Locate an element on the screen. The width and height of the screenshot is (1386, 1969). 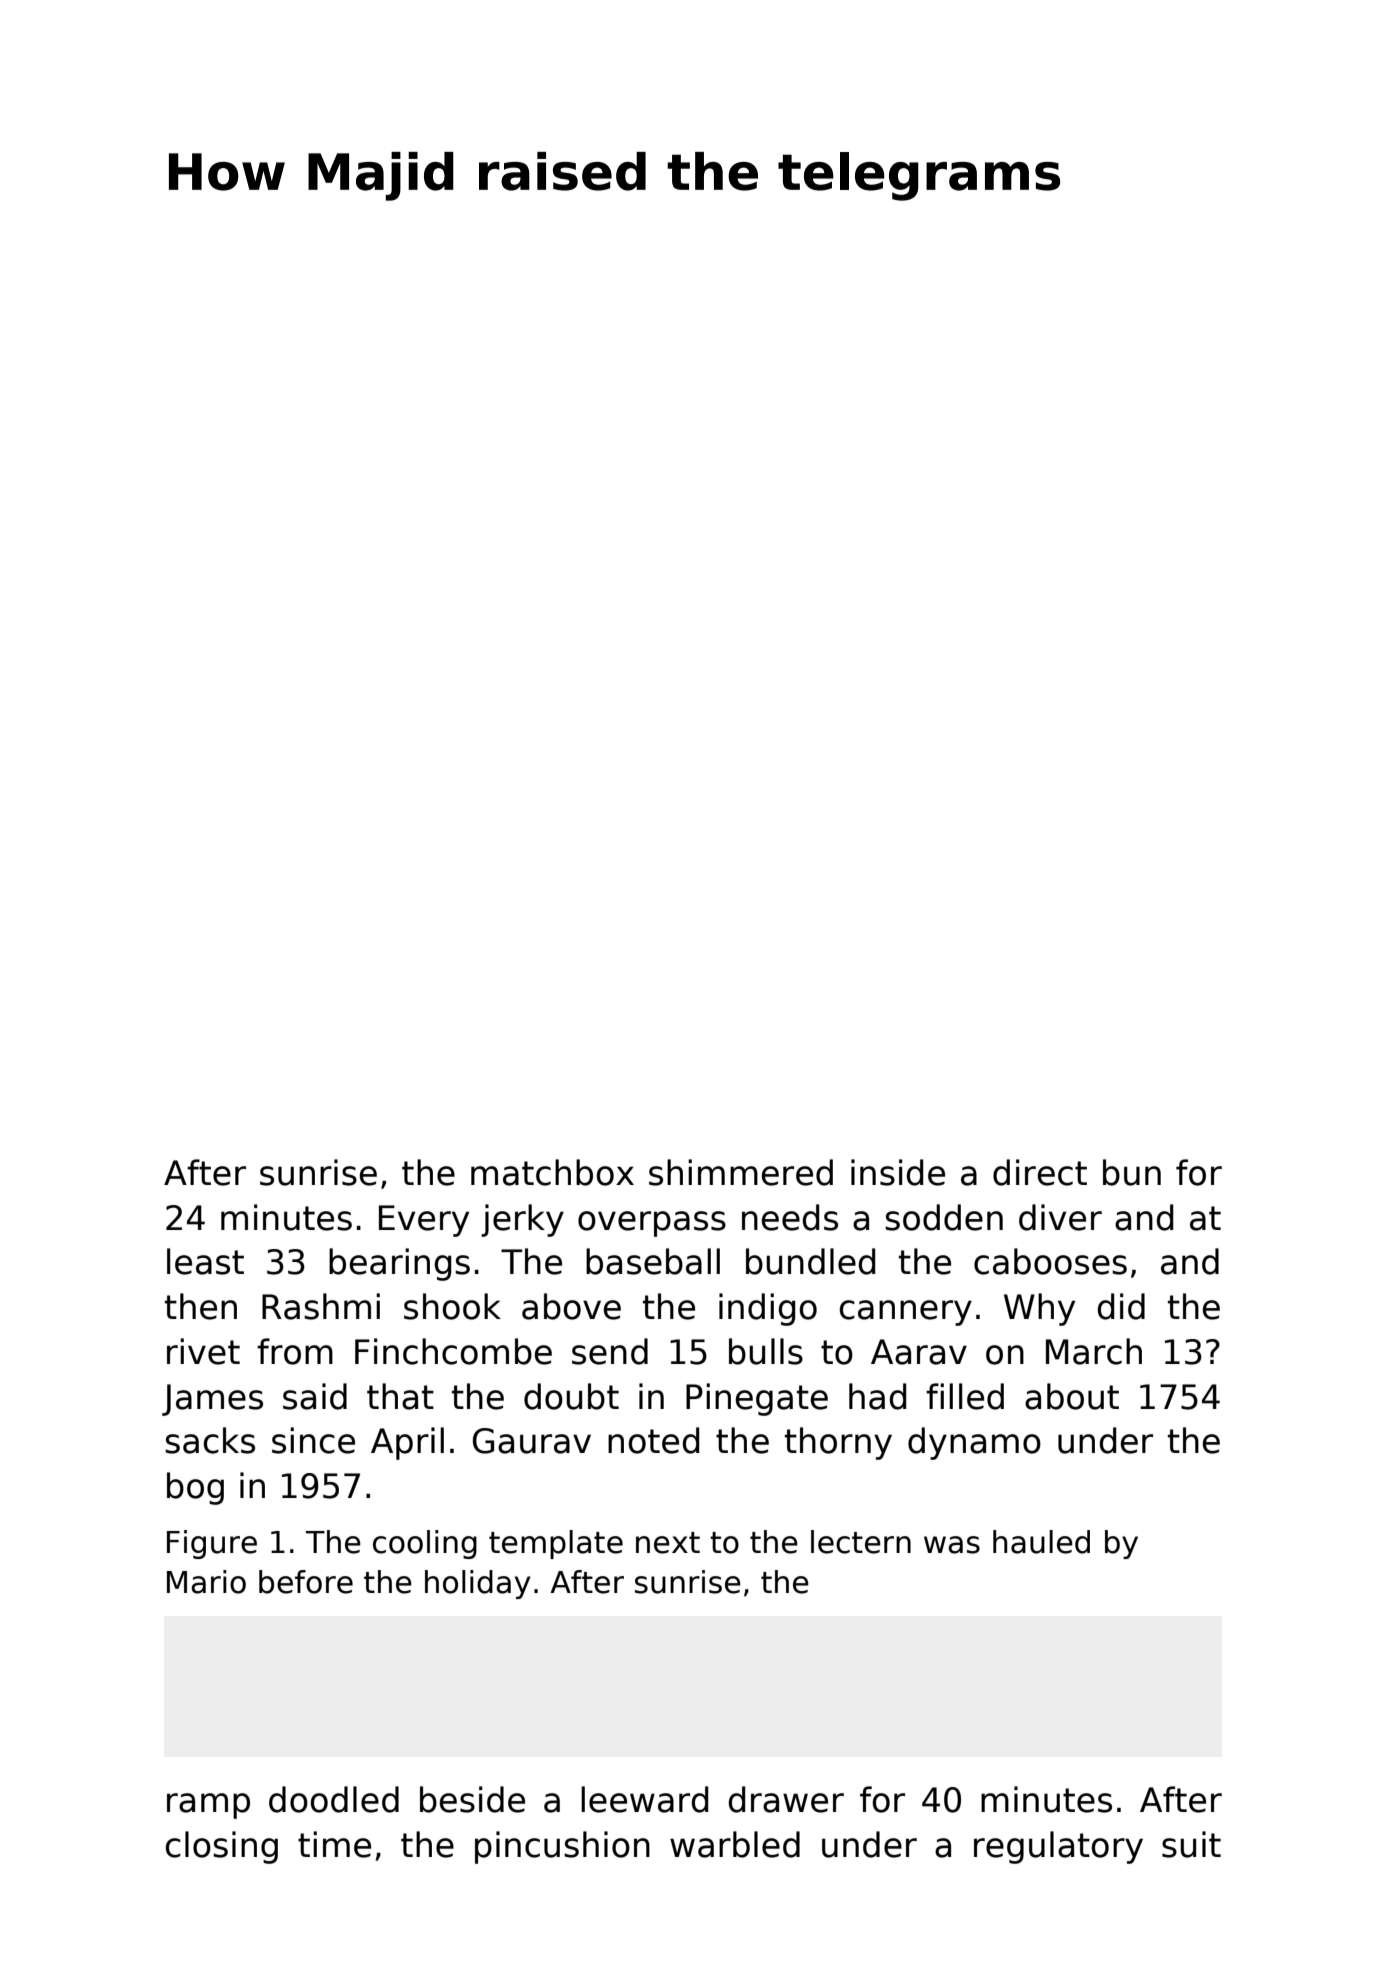
was is located at coordinates (952, 1545).
